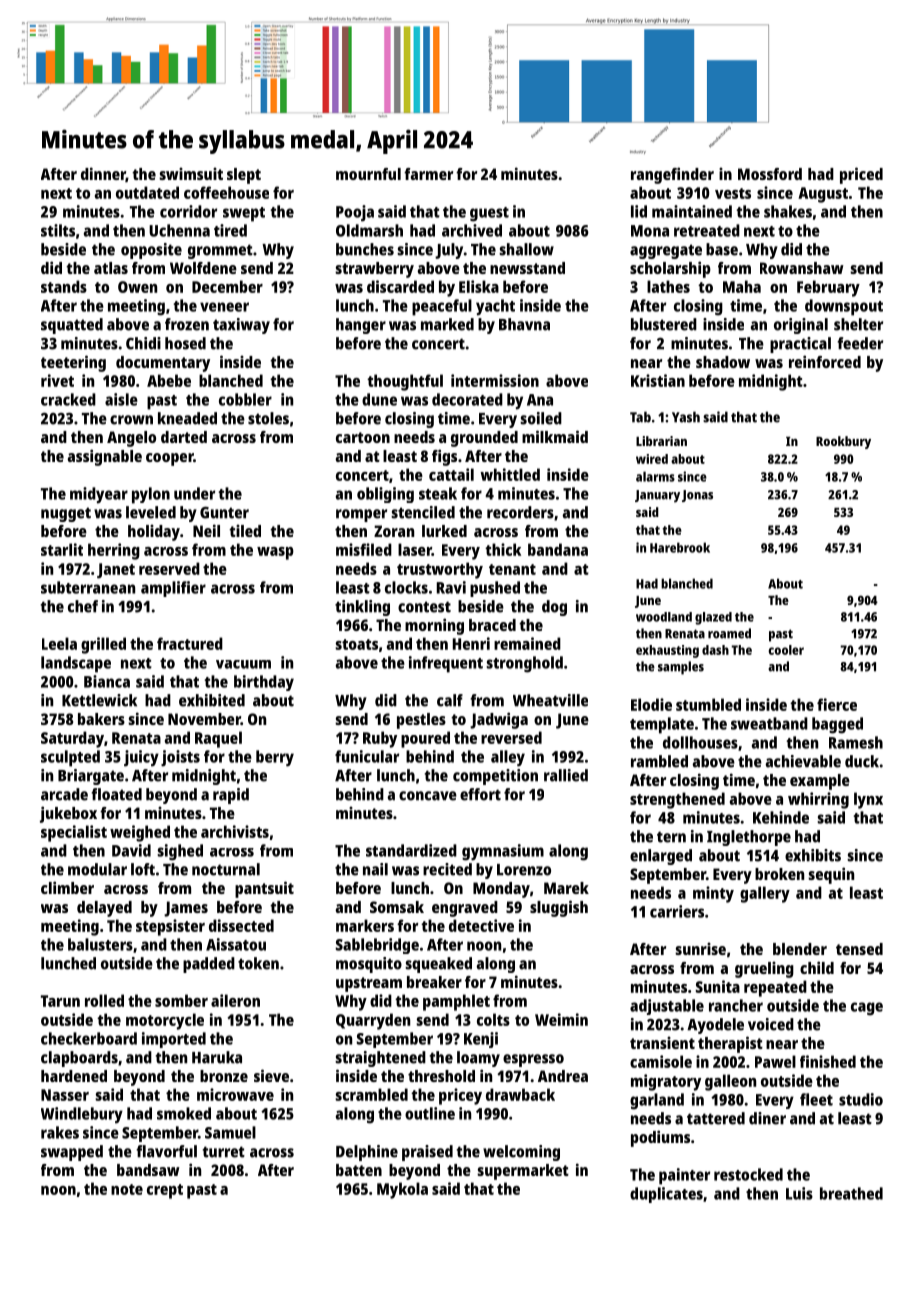 This page has height=1308, width=924. What do you see at coordinates (661, 1061) in the page?
I see `camisole` at bounding box center [661, 1061].
